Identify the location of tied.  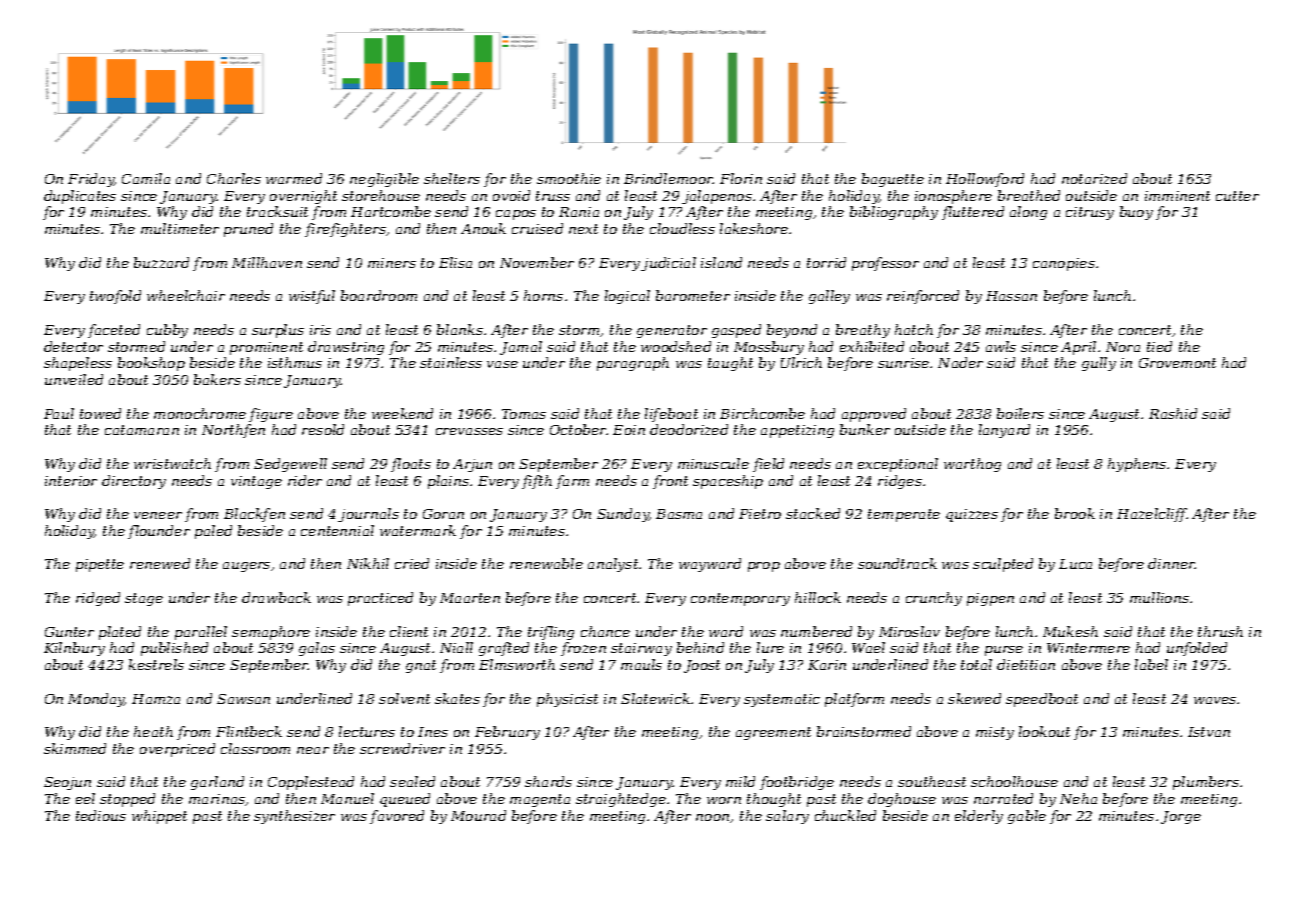
(1159, 346).
